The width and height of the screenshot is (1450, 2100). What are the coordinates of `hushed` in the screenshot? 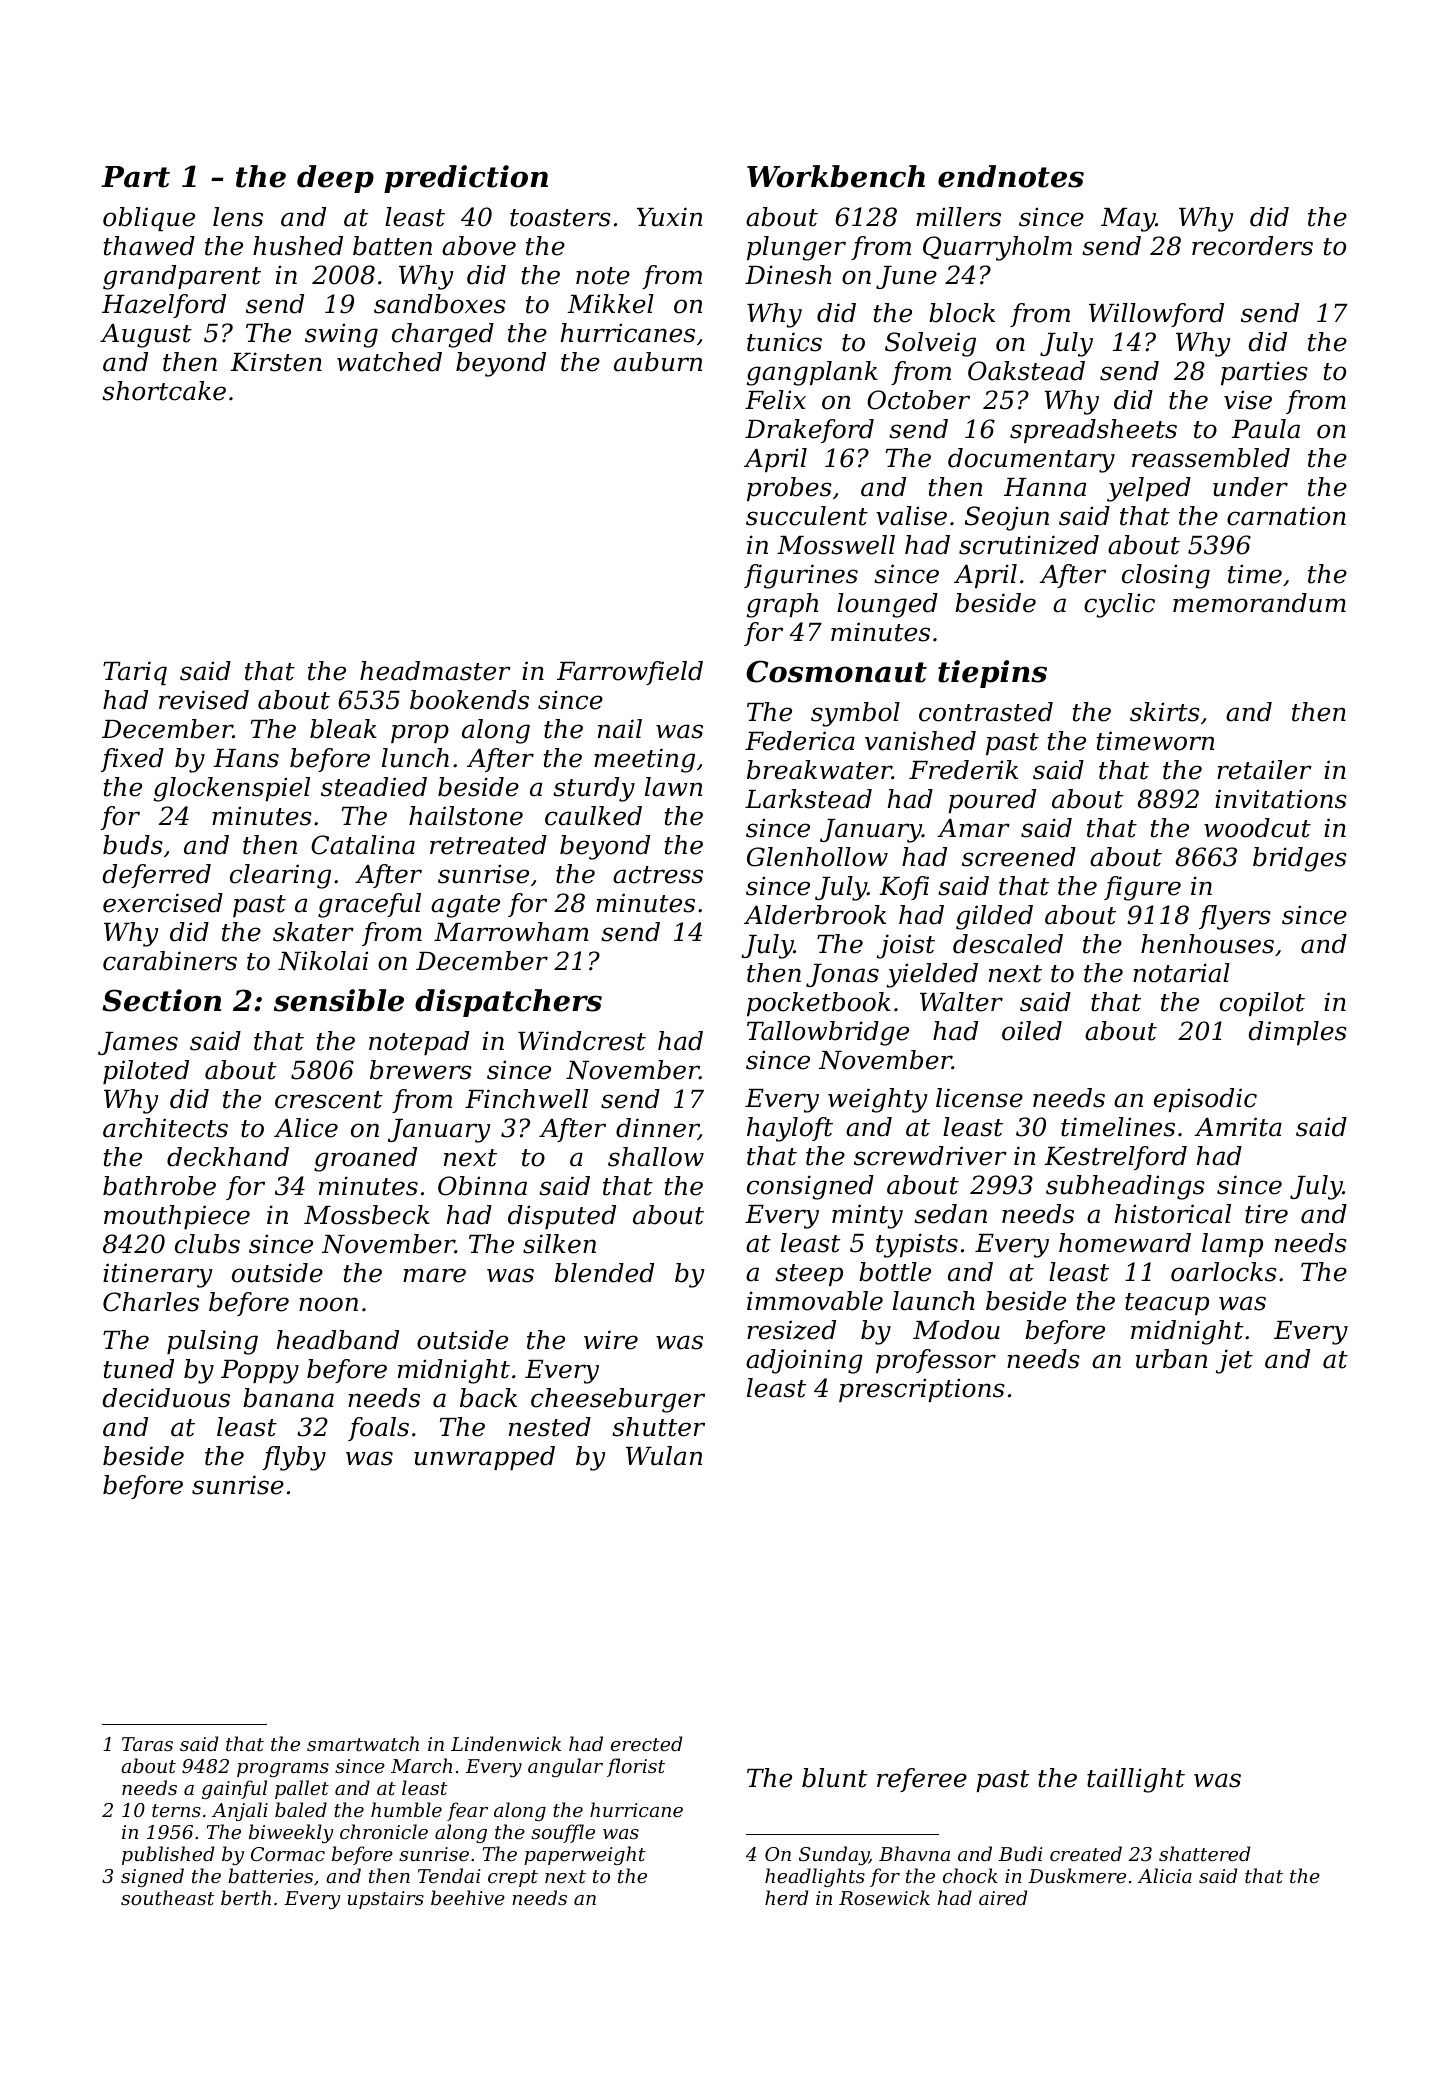 It's located at (298, 246).
